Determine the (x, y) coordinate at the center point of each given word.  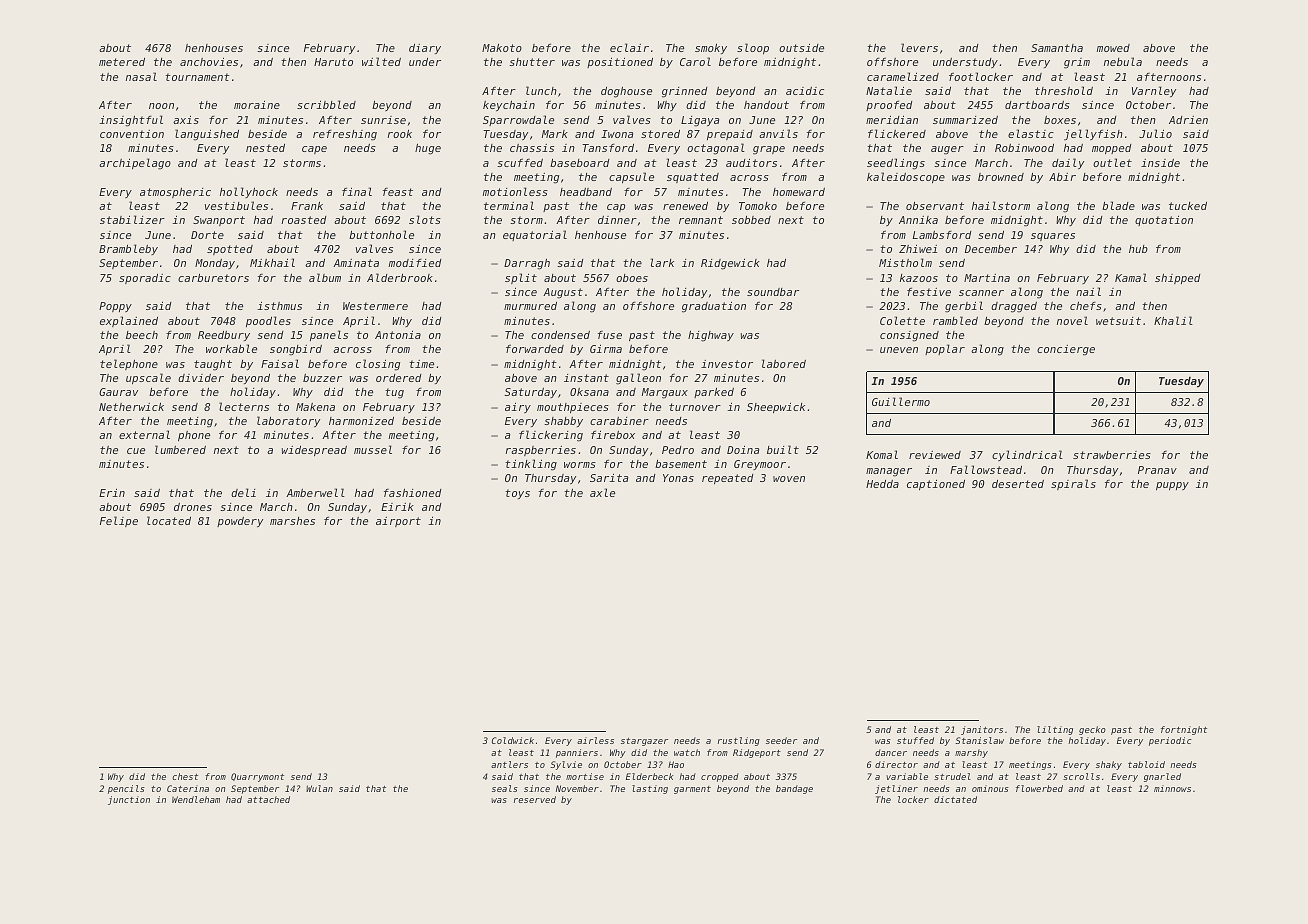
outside (801, 48)
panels (329, 335)
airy (518, 408)
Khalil (1173, 320)
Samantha (1057, 48)
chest (185, 776)
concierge (1066, 350)
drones (193, 507)
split (521, 278)
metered (122, 62)
